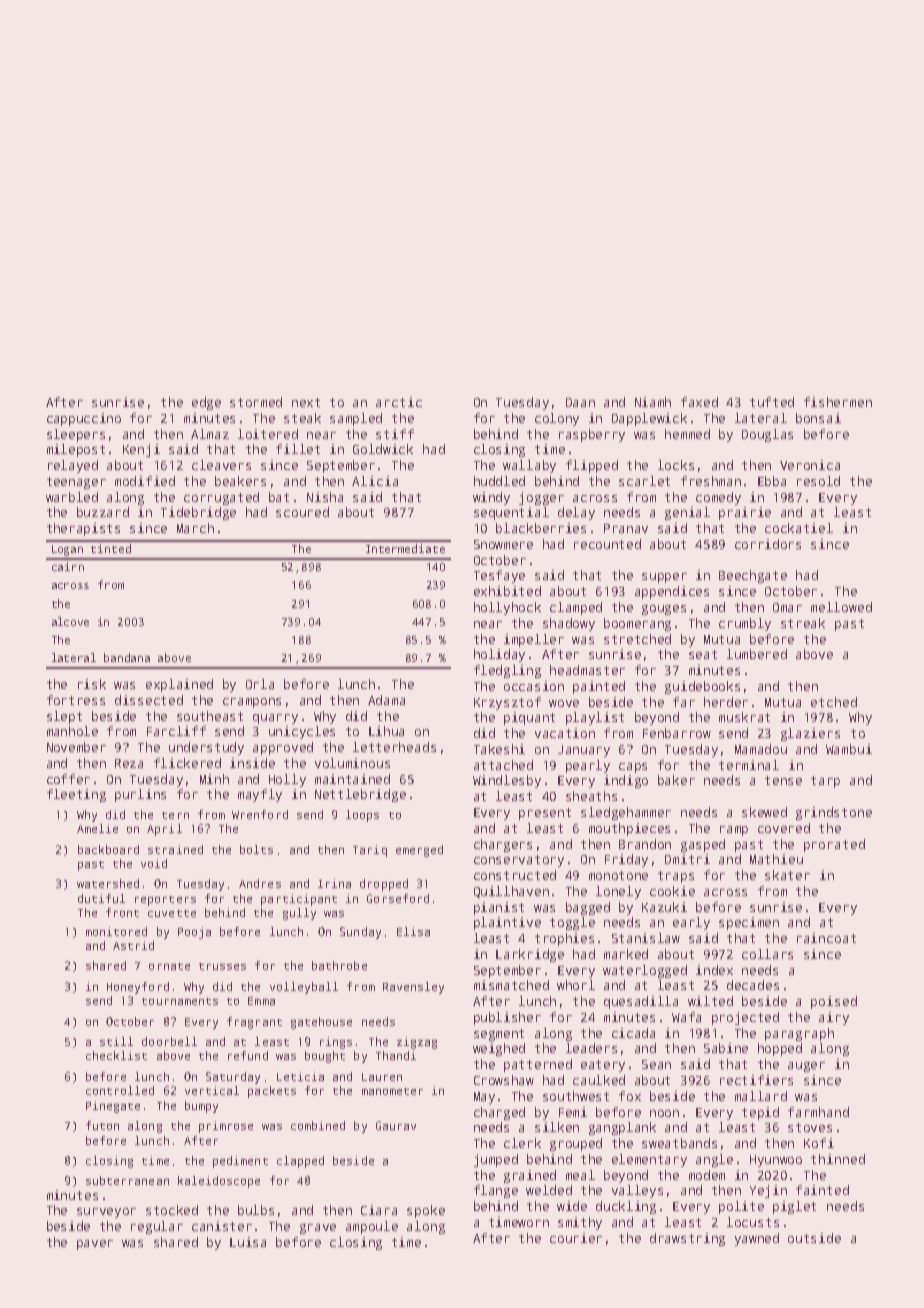  I want to click on Adama, so click(386, 700).
